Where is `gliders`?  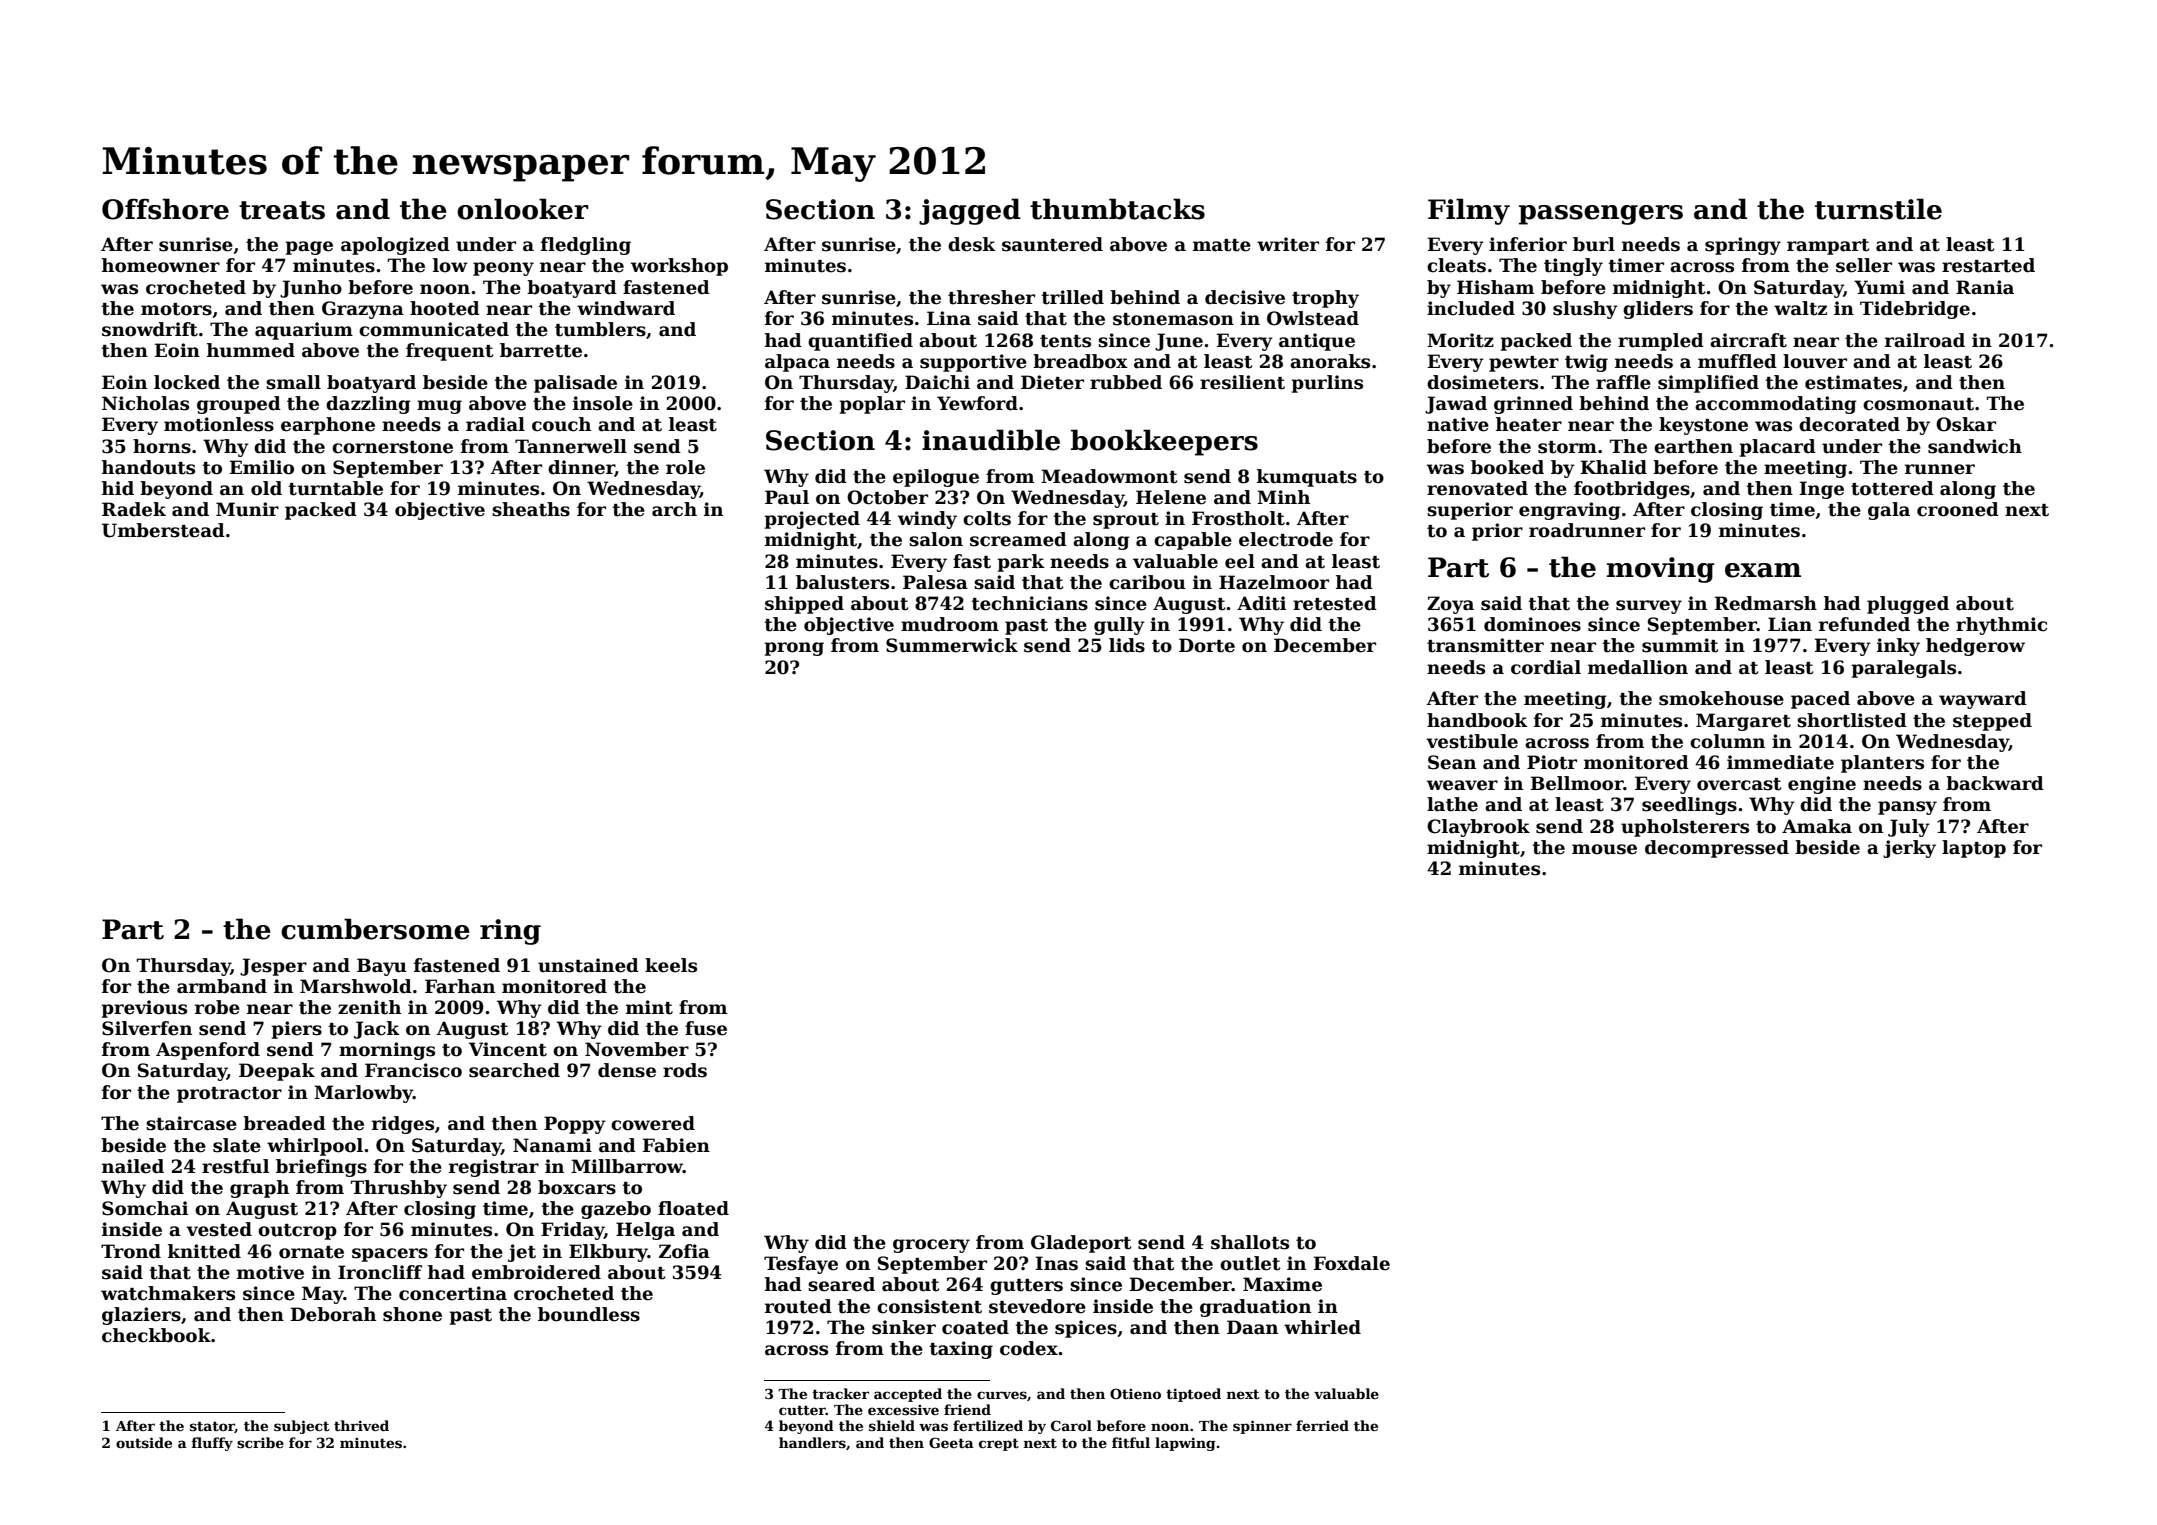
gliders is located at coordinates (1658, 310).
